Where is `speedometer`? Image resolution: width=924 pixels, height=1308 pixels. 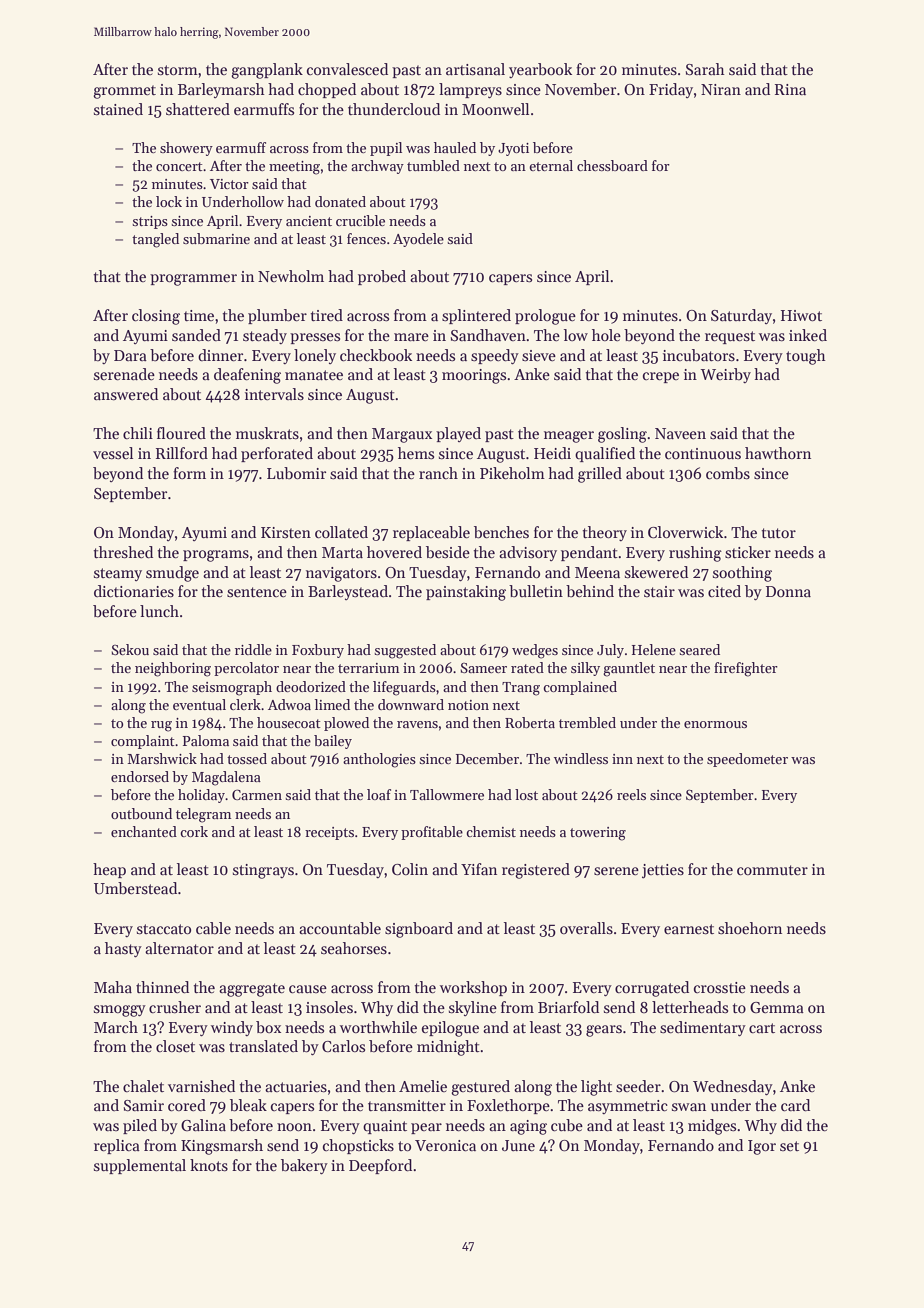
speedometer is located at coordinates (747, 760).
